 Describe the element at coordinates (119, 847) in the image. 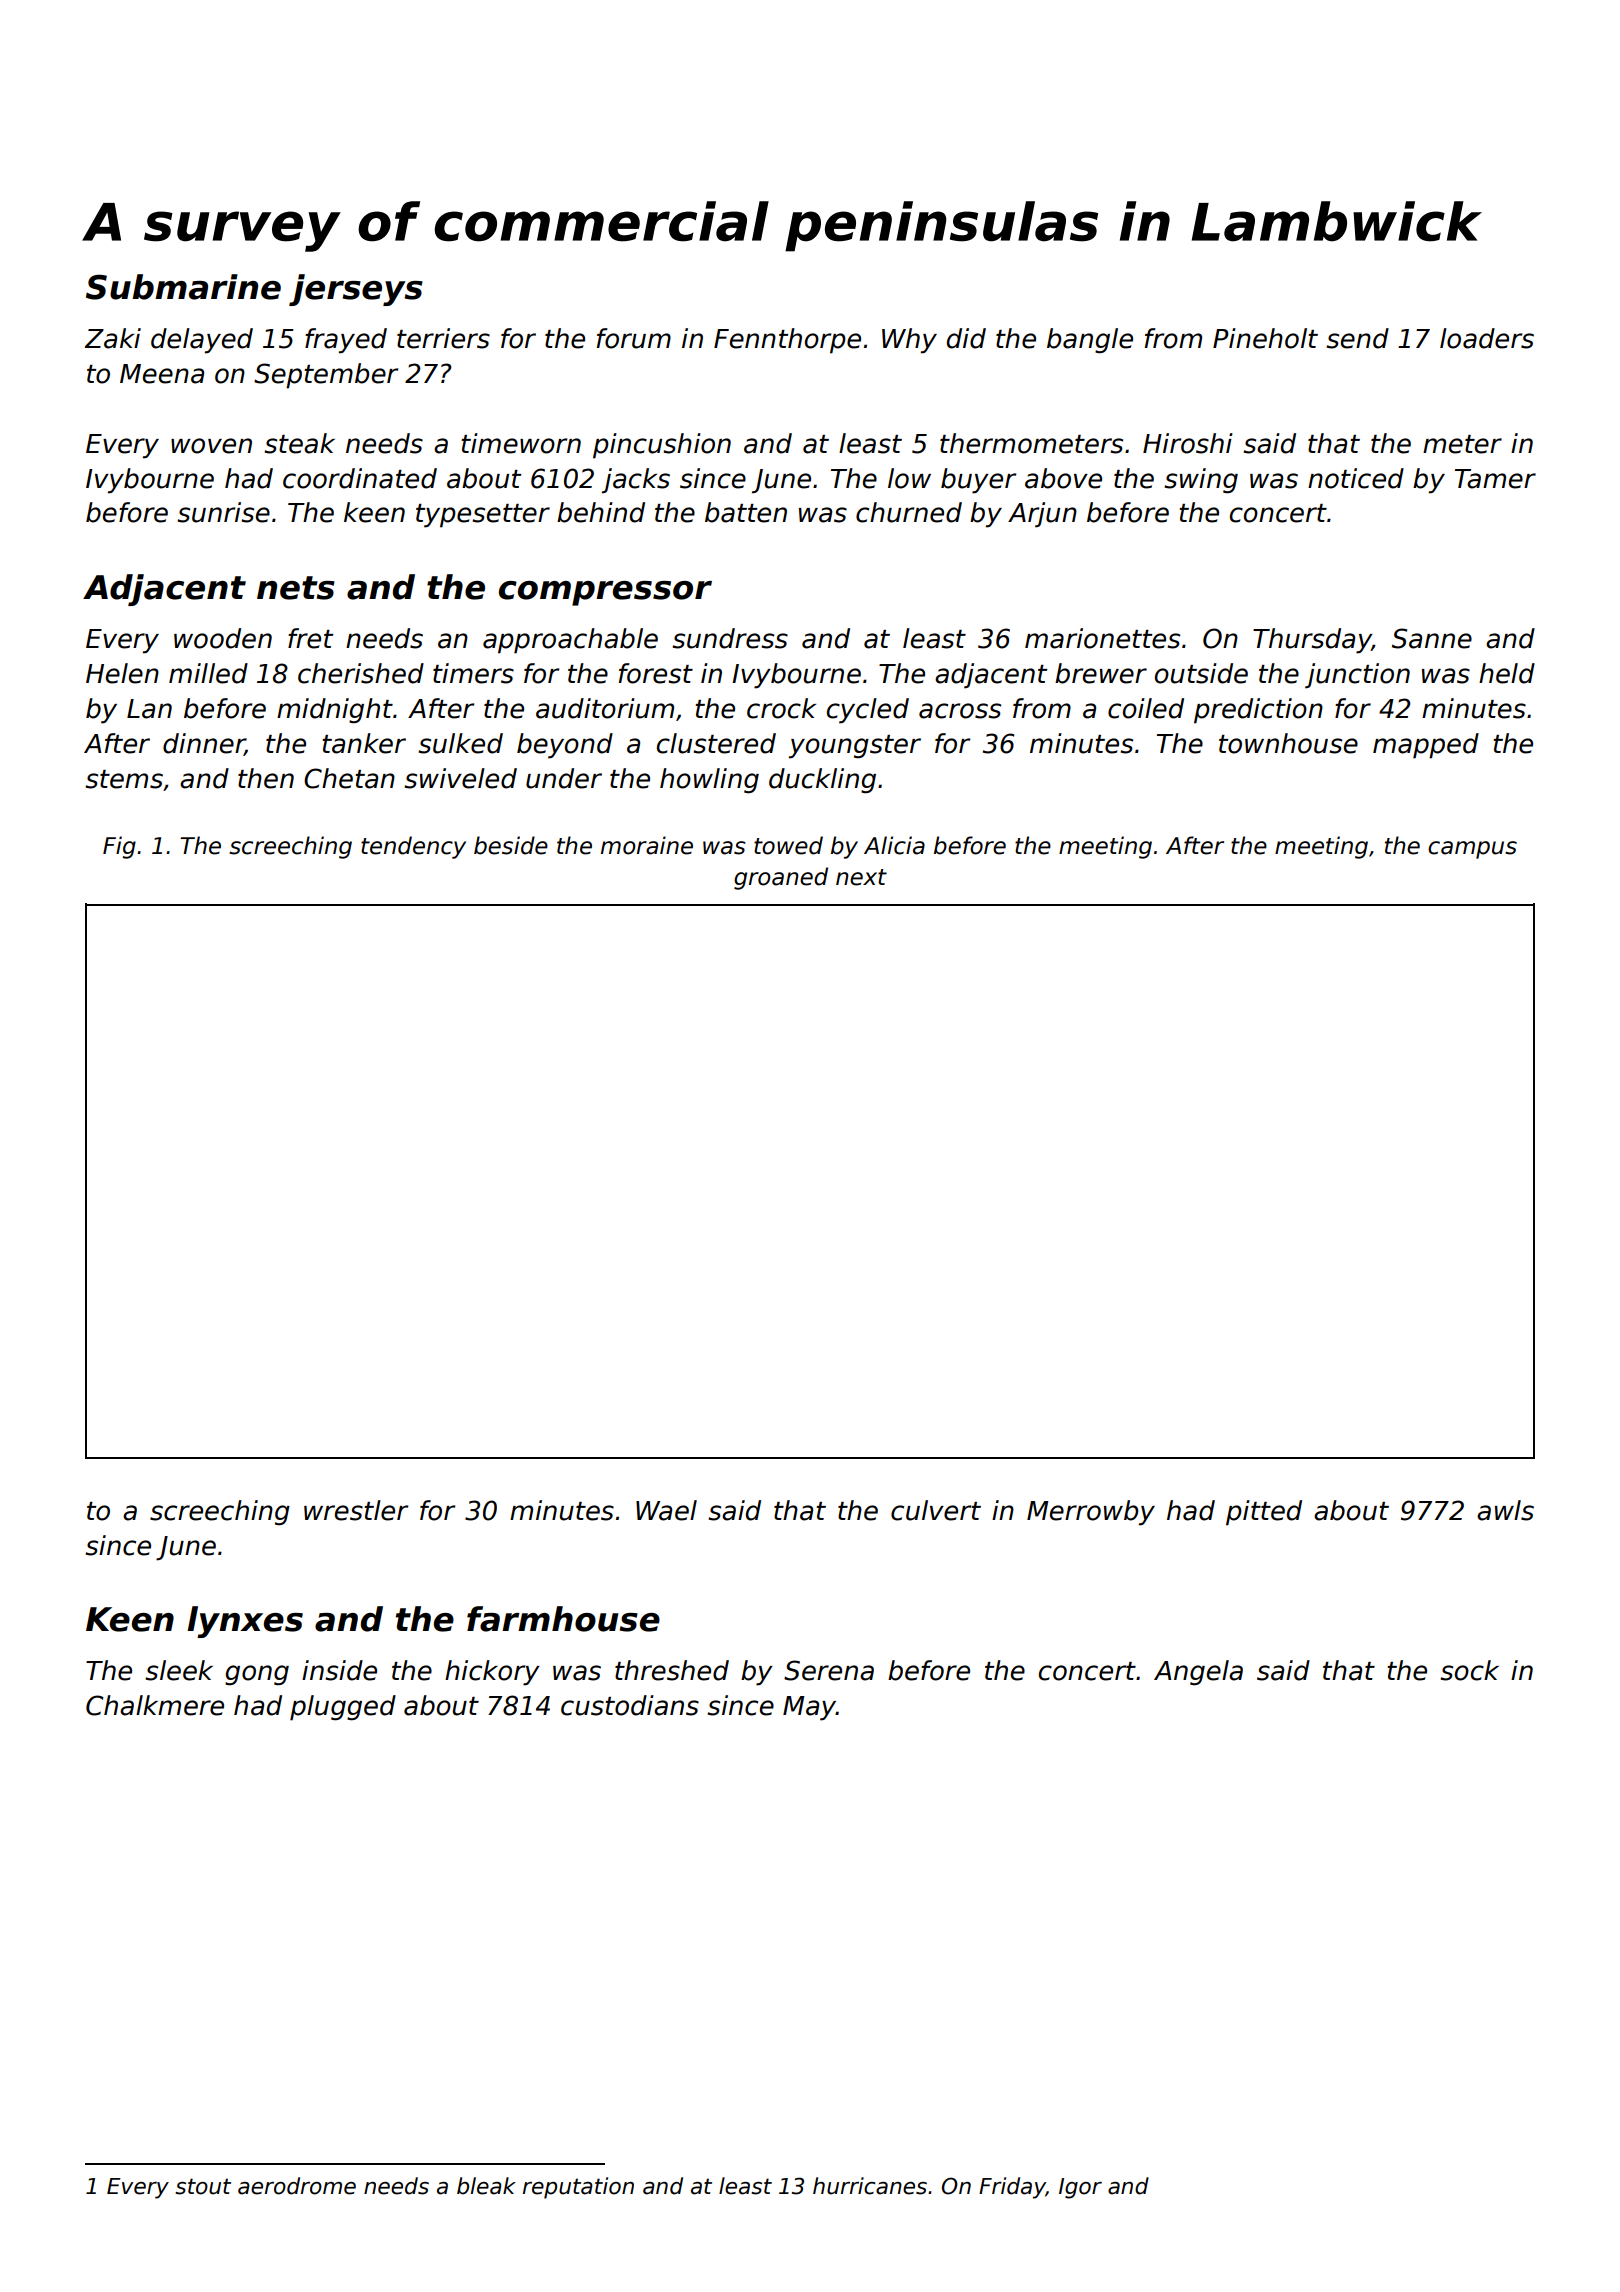

I see `Fig` at that location.
